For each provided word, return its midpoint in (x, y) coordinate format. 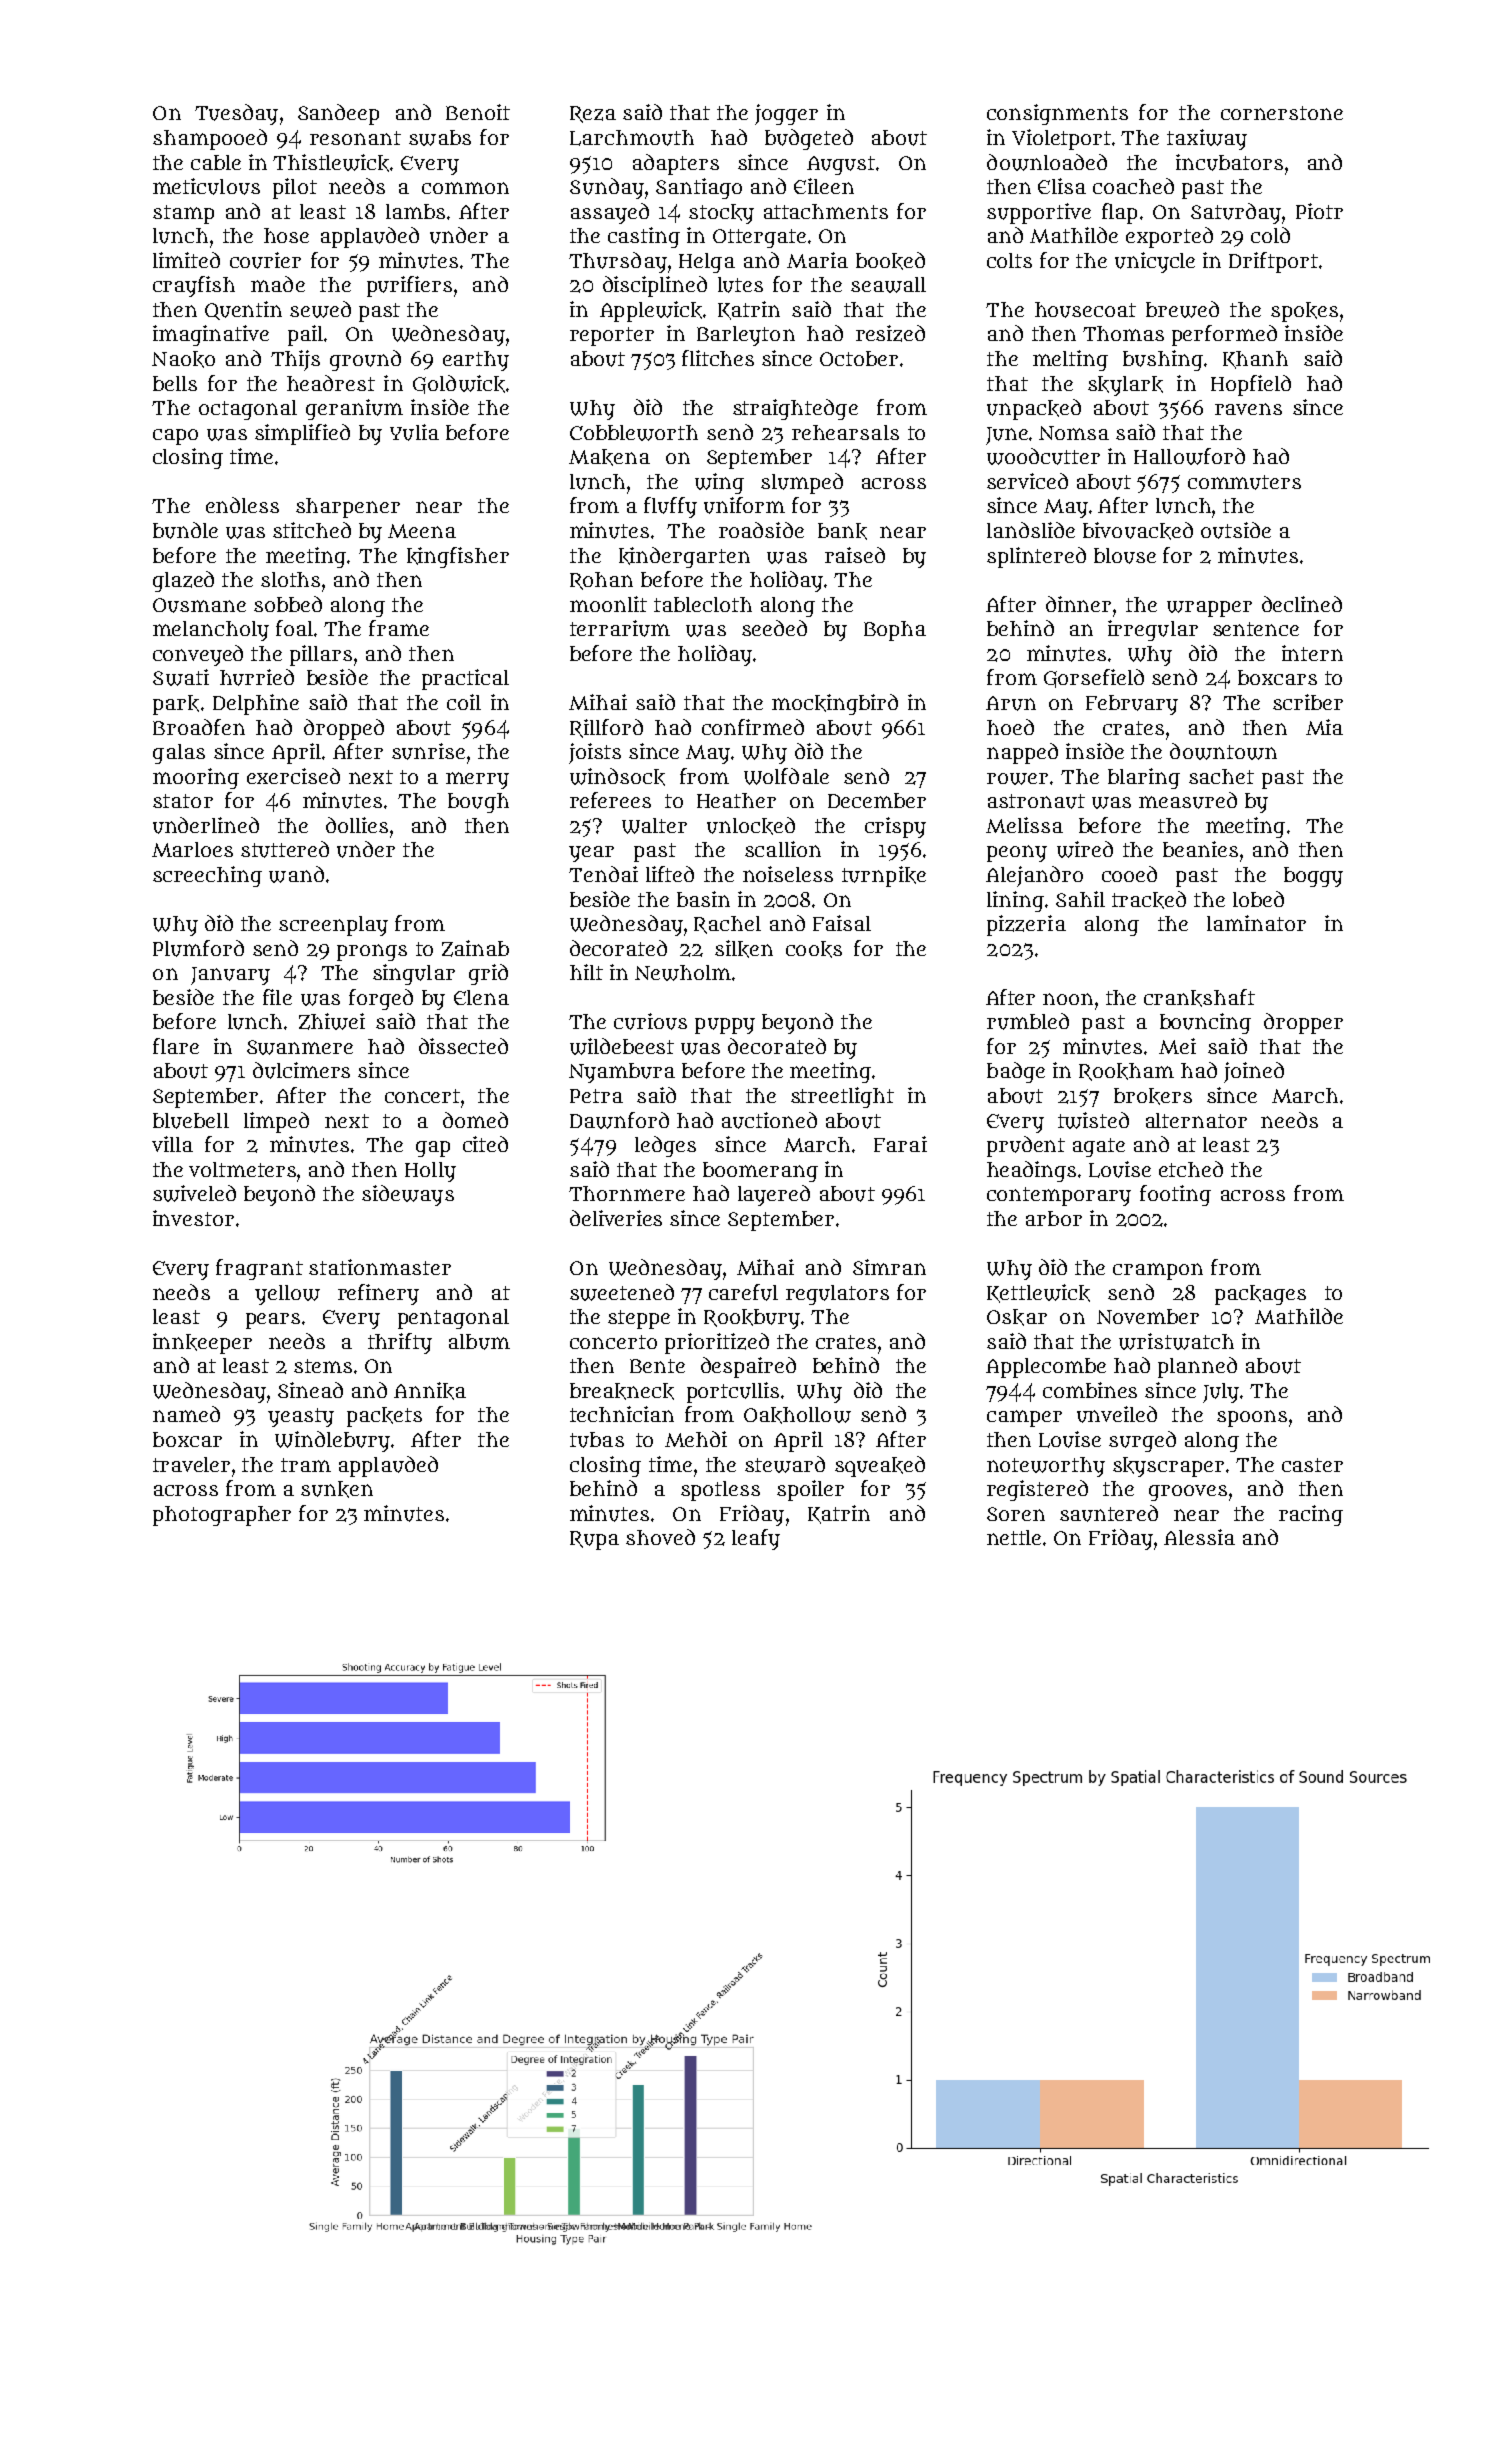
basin (703, 899)
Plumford (198, 948)
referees (610, 800)
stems (323, 1366)
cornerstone (1282, 113)
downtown (1223, 751)
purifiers (409, 286)
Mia (1324, 727)
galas (179, 754)
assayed (610, 213)
